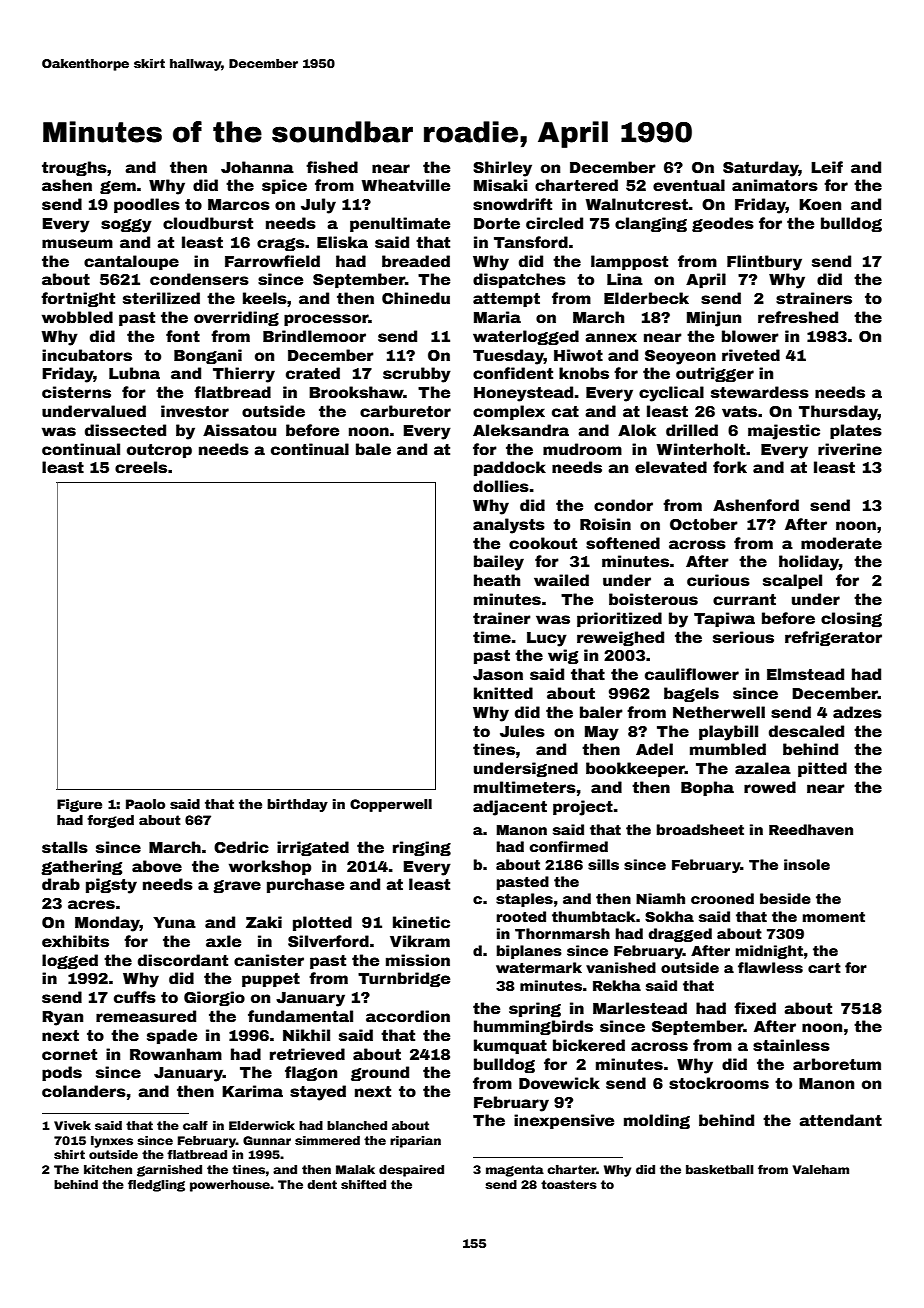  Describe the element at coordinates (547, 639) in the document. I see `Lucy` at that location.
